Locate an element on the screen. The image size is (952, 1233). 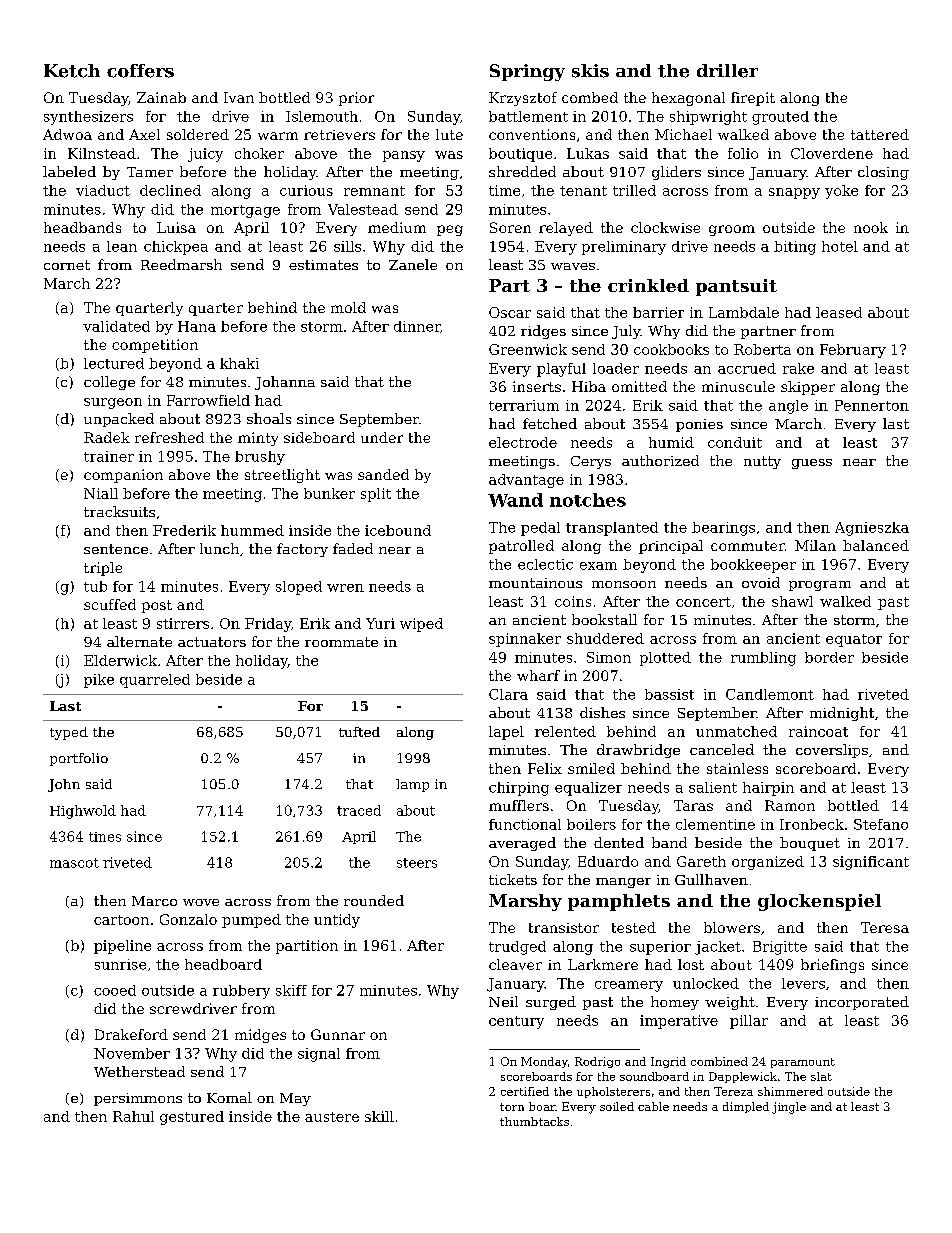
mortgage is located at coordinates (245, 211).
